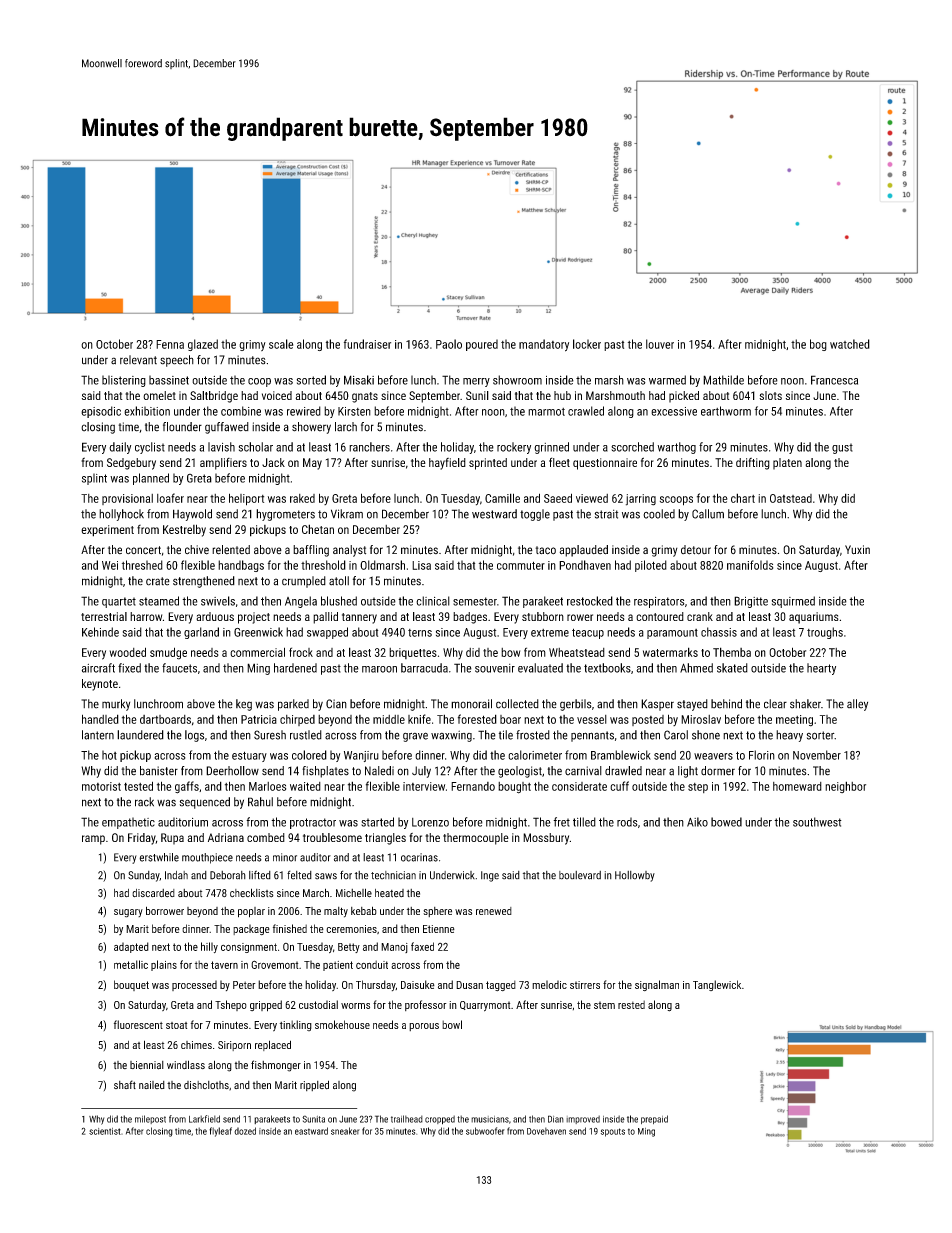 This screenshot has height=1233, width=952. I want to click on louver, so click(660, 344).
